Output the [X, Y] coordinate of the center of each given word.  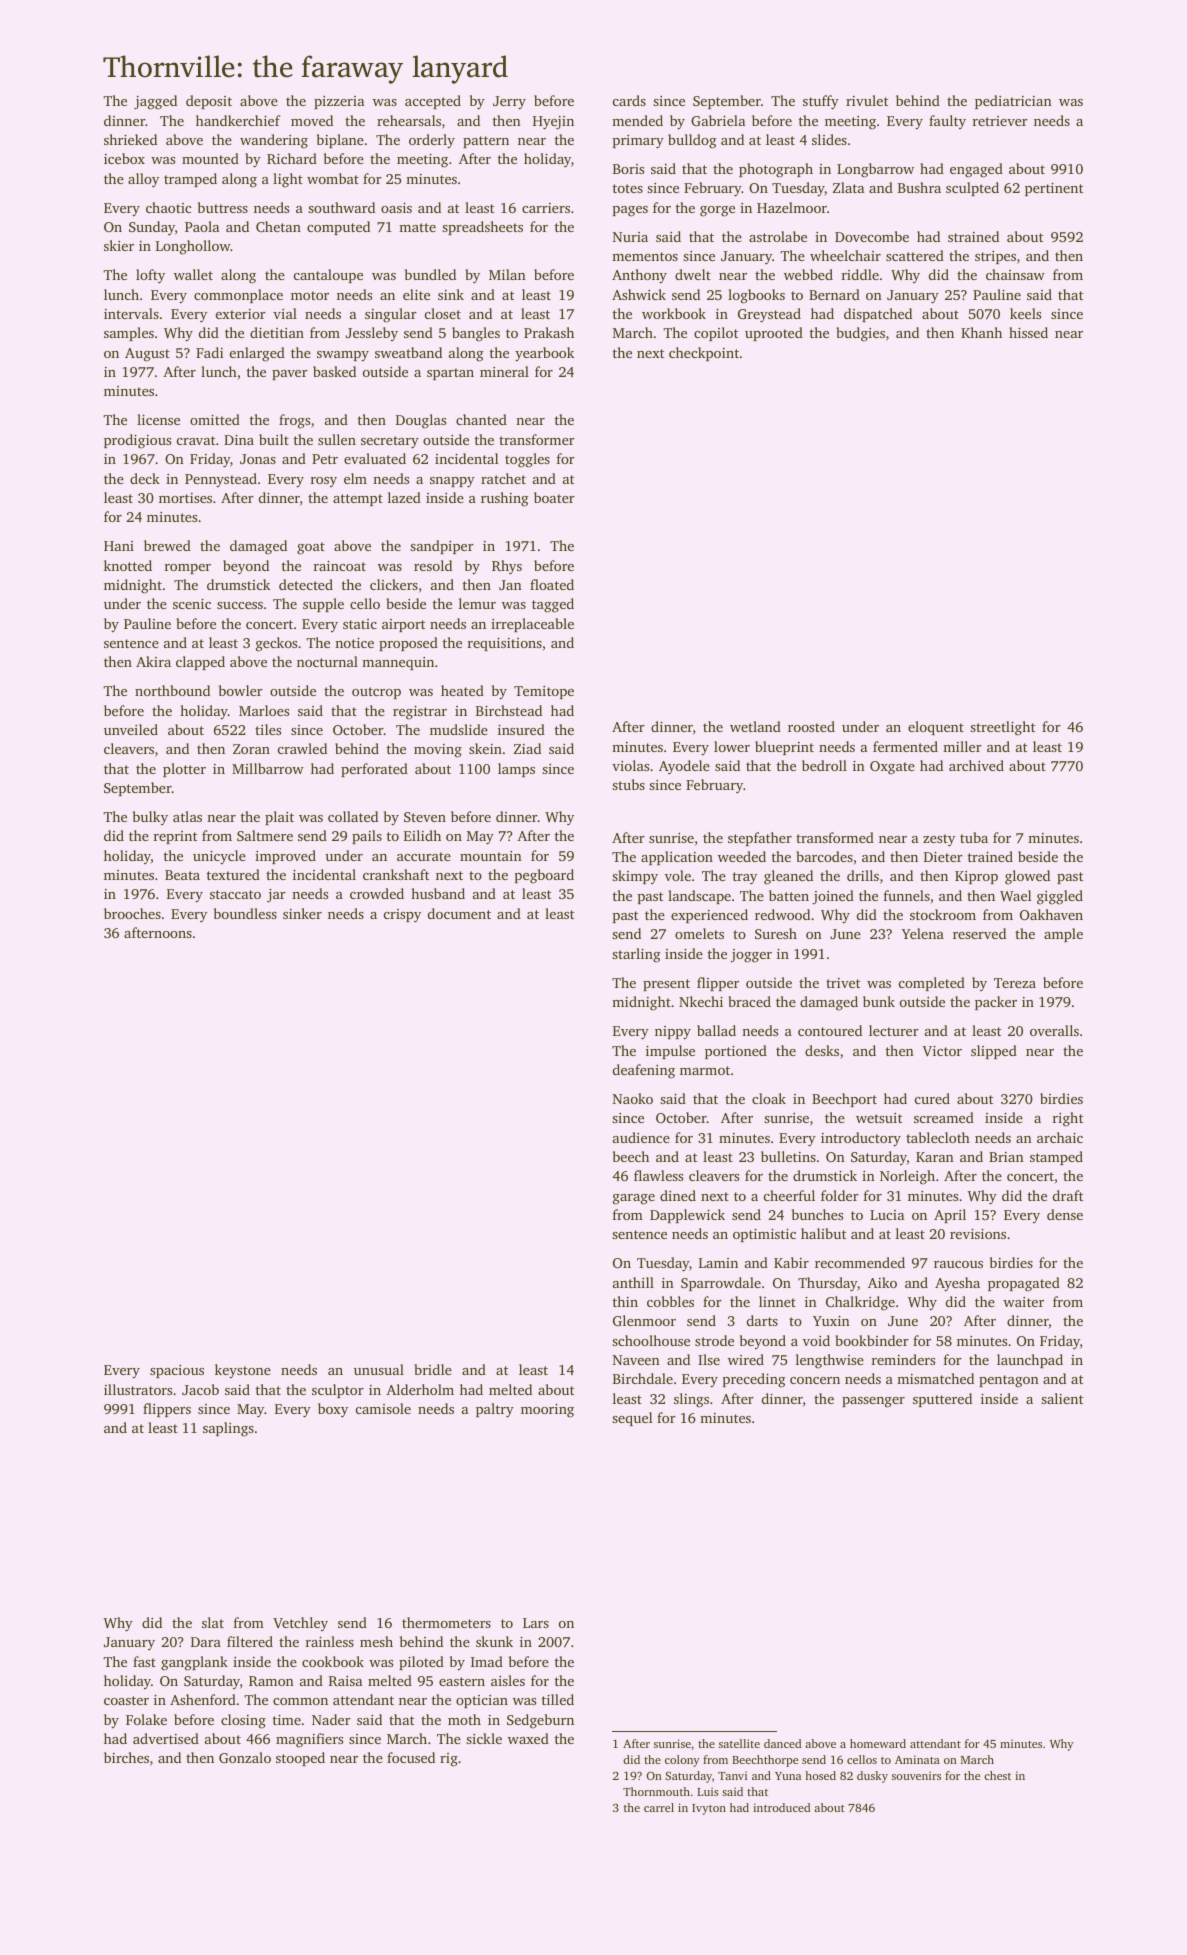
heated [462, 690]
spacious [177, 1371]
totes [628, 188]
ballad [716, 1030]
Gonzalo [245, 1757]
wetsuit [879, 1118]
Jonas [258, 459]
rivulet [867, 100]
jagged [155, 102]
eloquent [936, 728]
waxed [528, 1738]
